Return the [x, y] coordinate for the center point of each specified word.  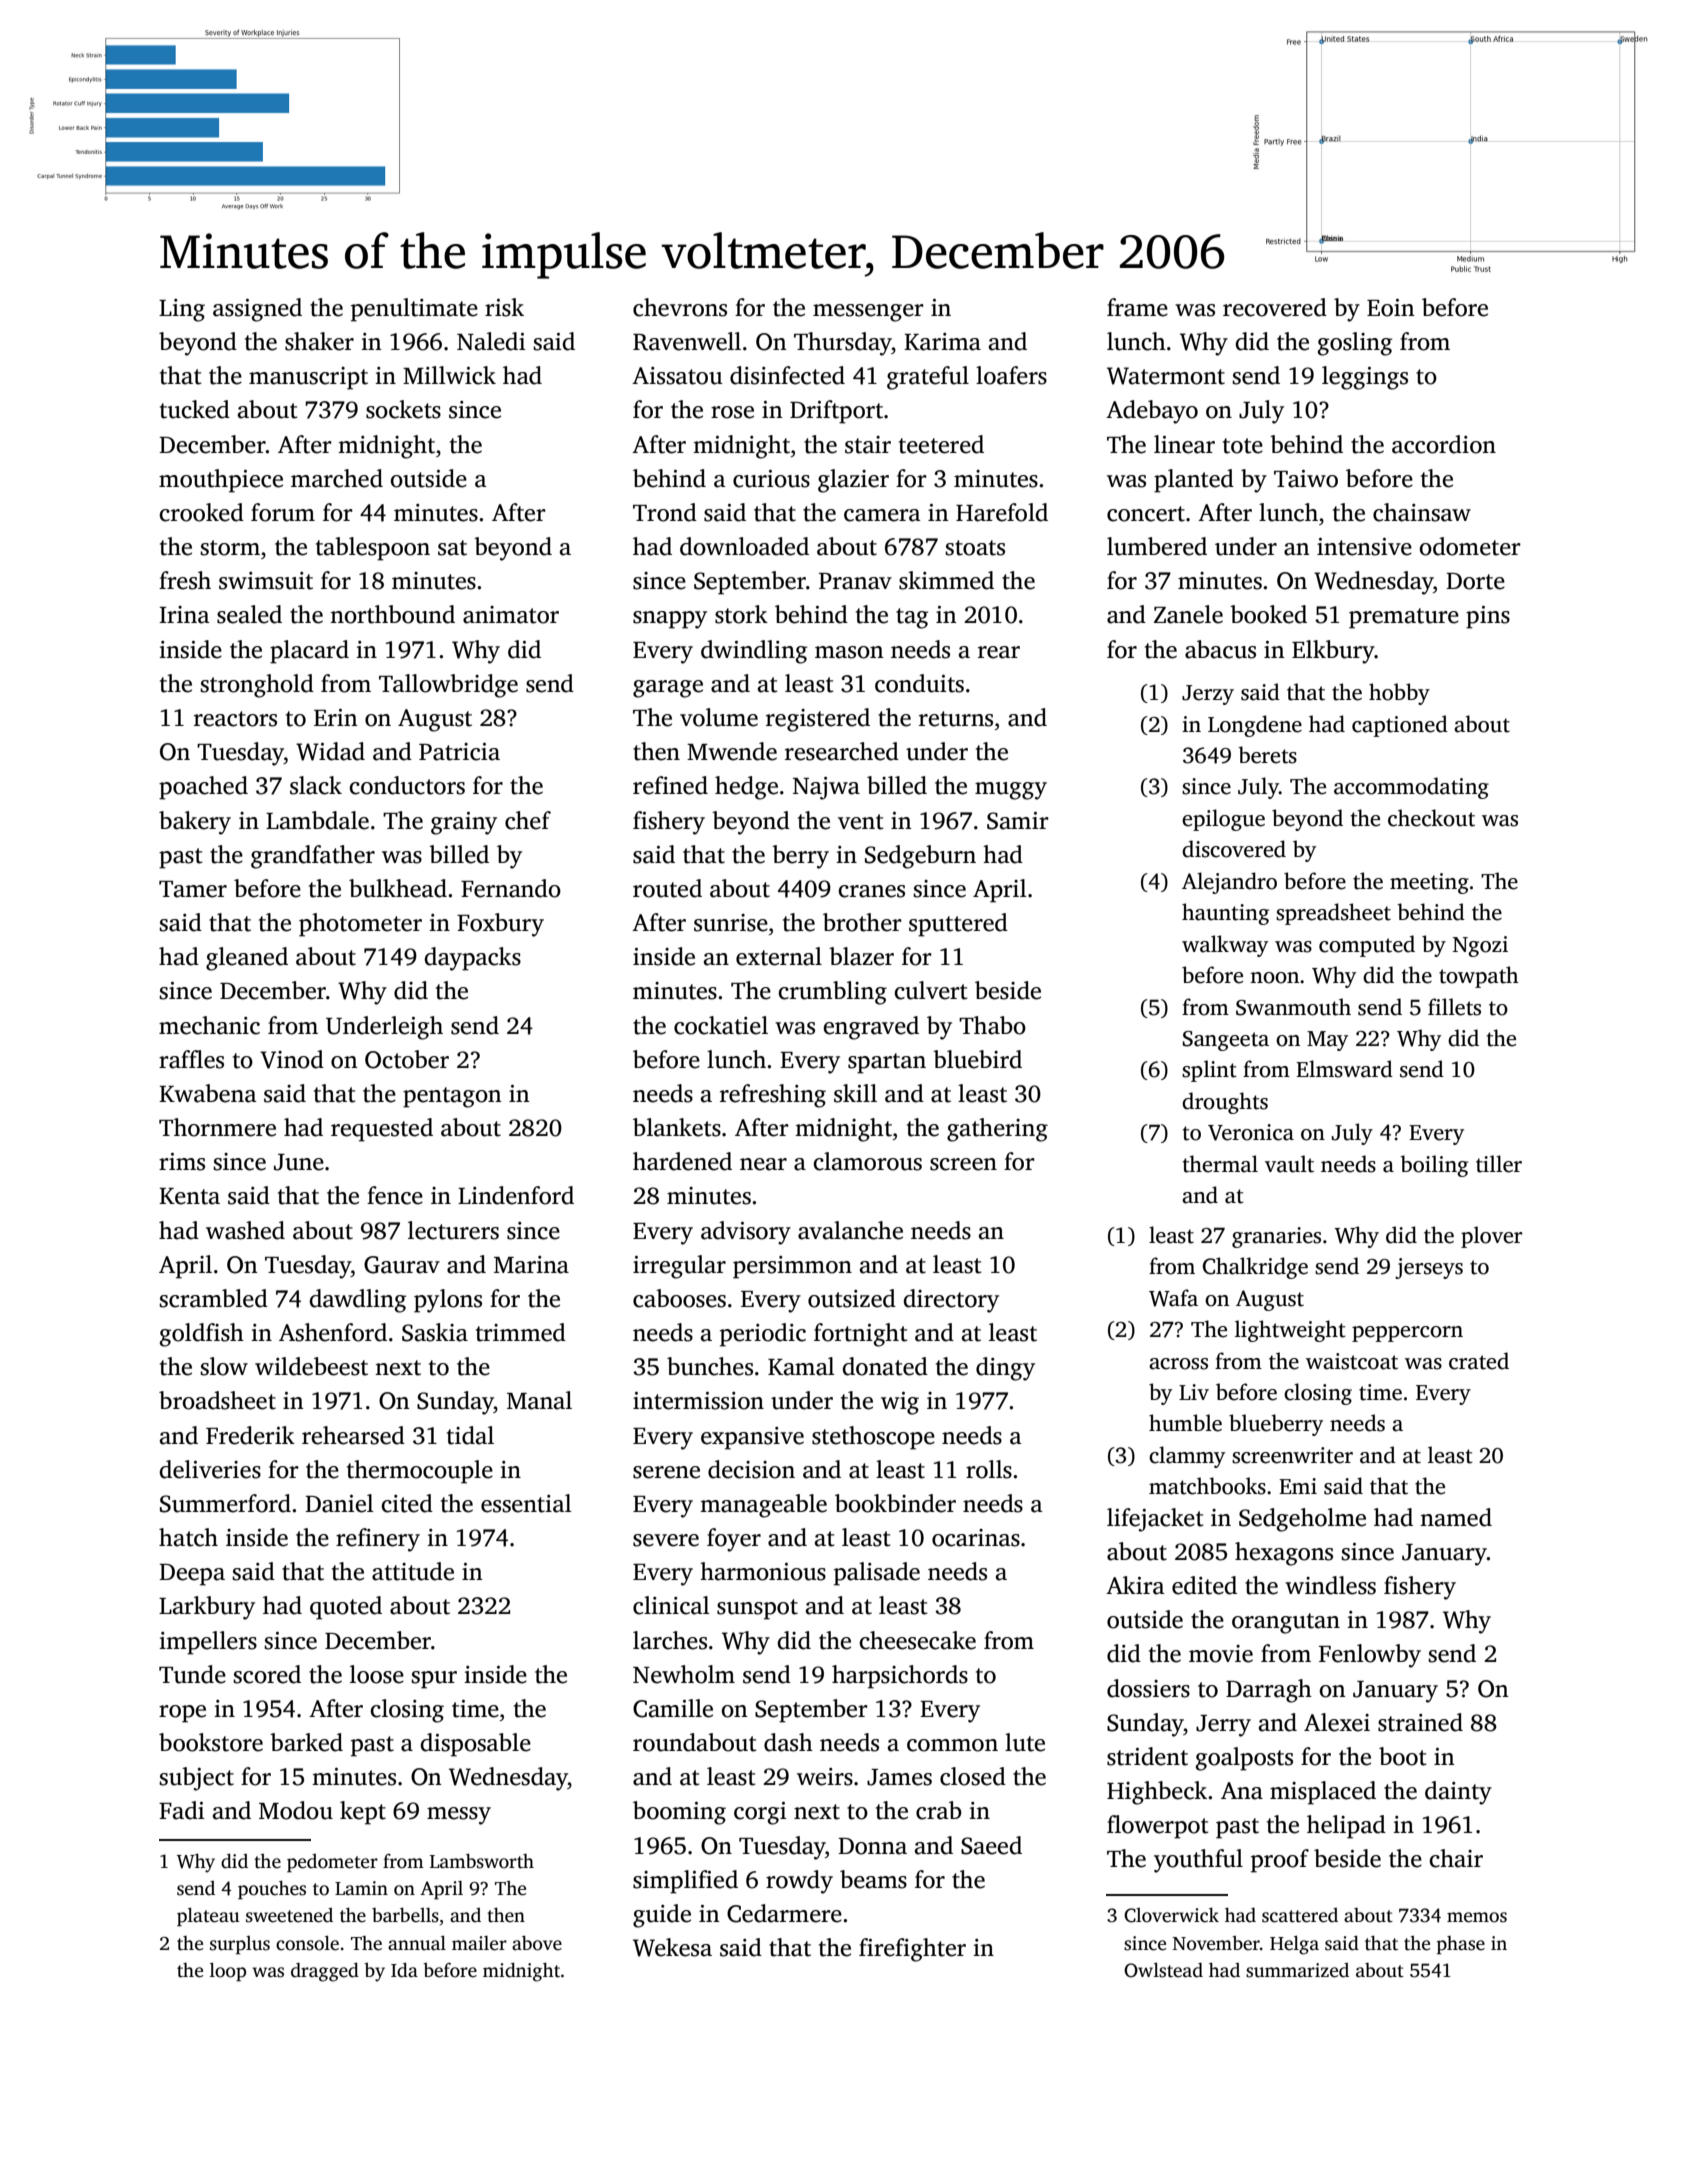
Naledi [491, 341]
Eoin [1391, 308]
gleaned [247, 959]
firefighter [912, 1950]
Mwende [732, 751]
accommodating [1411, 788]
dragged [325, 1972]
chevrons [680, 307]
